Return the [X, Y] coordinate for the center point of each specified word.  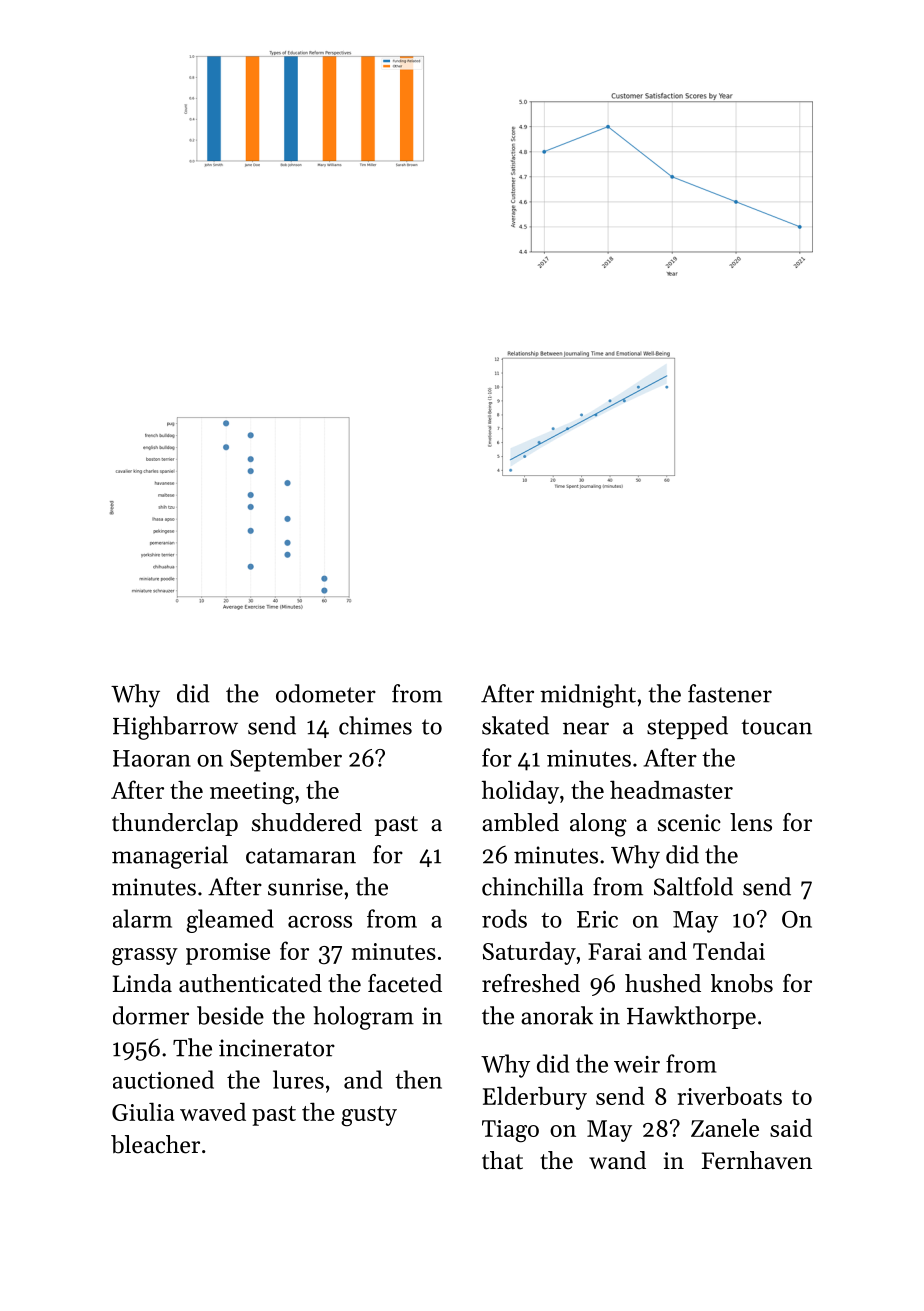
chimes [375, 725]
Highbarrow [175, 728]
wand [617, 1160]
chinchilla [533, 886]
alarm [142, 918]
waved [213, 1112]
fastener [730, 693]
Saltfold [693, 886]
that [502, 1160]
